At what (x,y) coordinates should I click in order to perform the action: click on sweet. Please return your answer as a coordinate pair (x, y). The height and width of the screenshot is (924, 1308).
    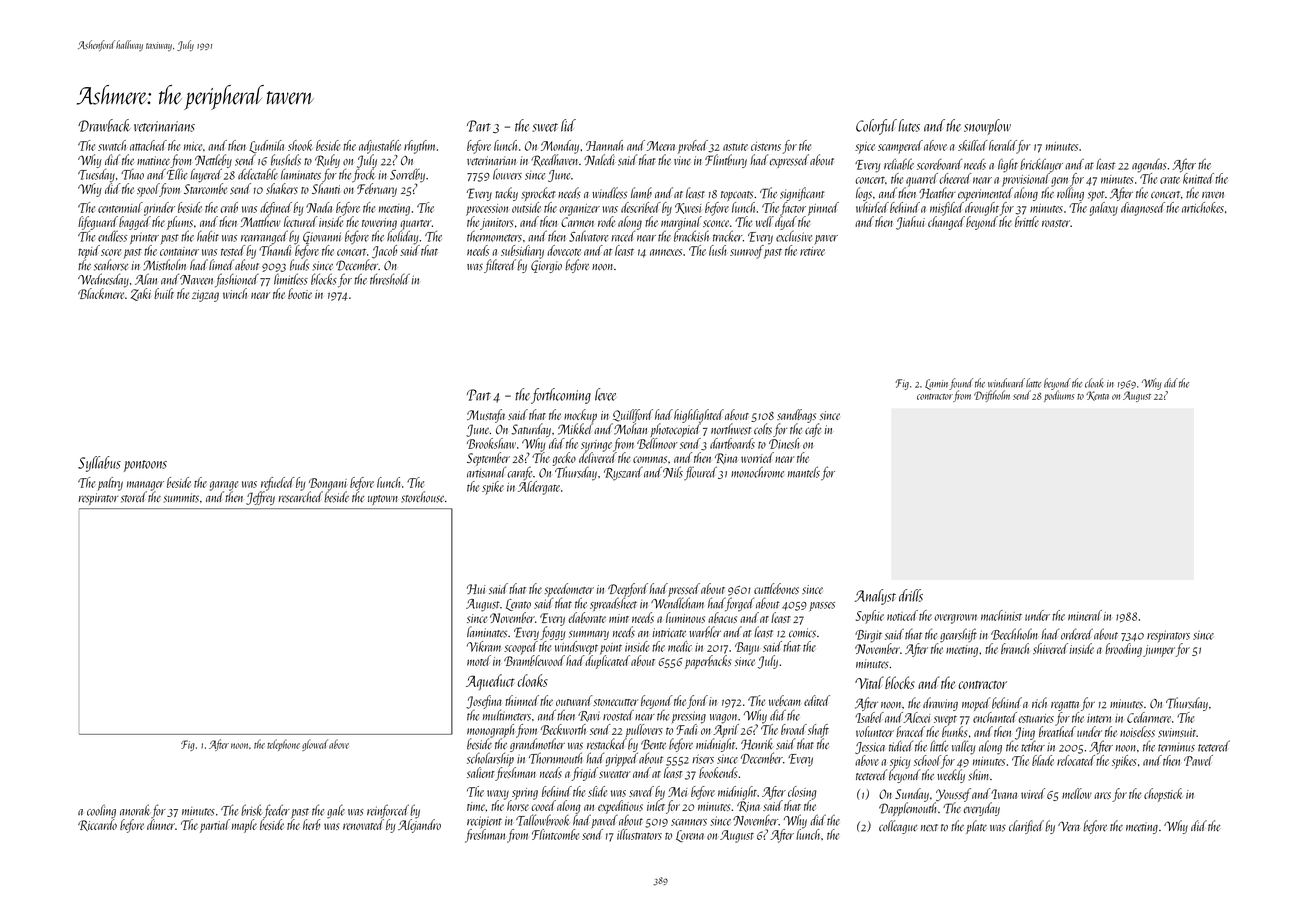
    Looking at the image, I should click on (545, 127).
